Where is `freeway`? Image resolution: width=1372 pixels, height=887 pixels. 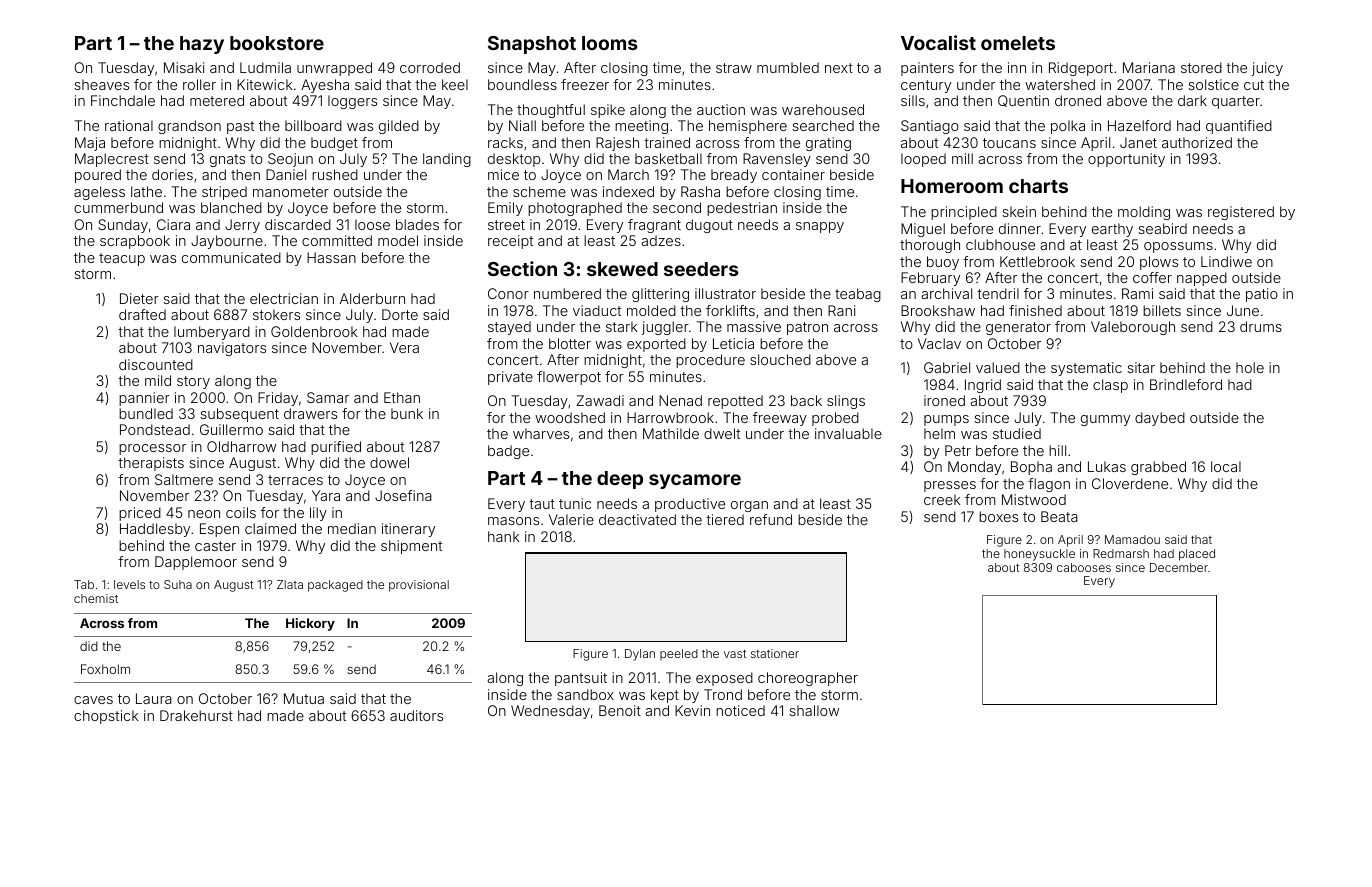 freeway is located at coordinates (780, 419).
